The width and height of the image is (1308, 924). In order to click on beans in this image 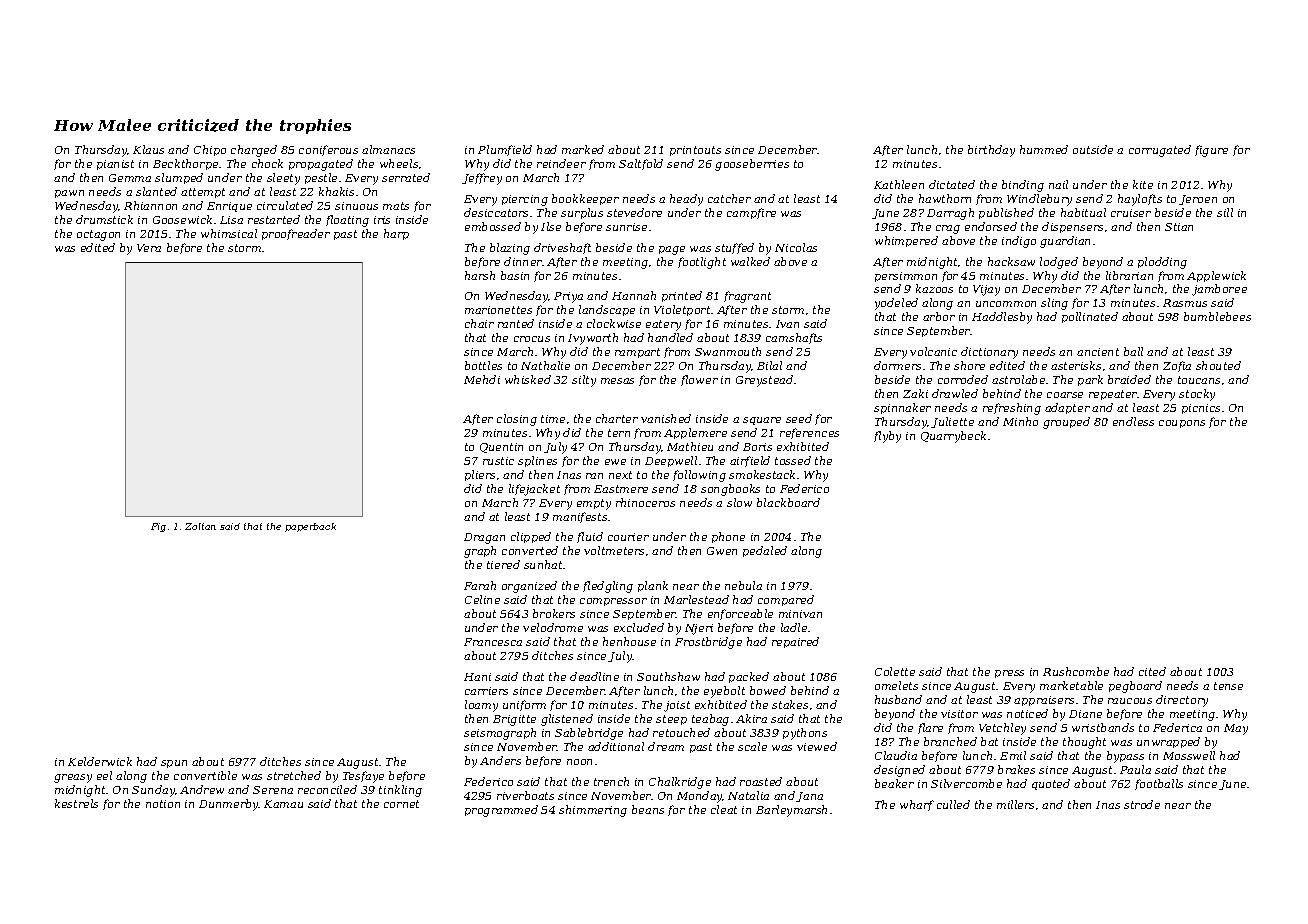, I will do `click(648, 809)`.
